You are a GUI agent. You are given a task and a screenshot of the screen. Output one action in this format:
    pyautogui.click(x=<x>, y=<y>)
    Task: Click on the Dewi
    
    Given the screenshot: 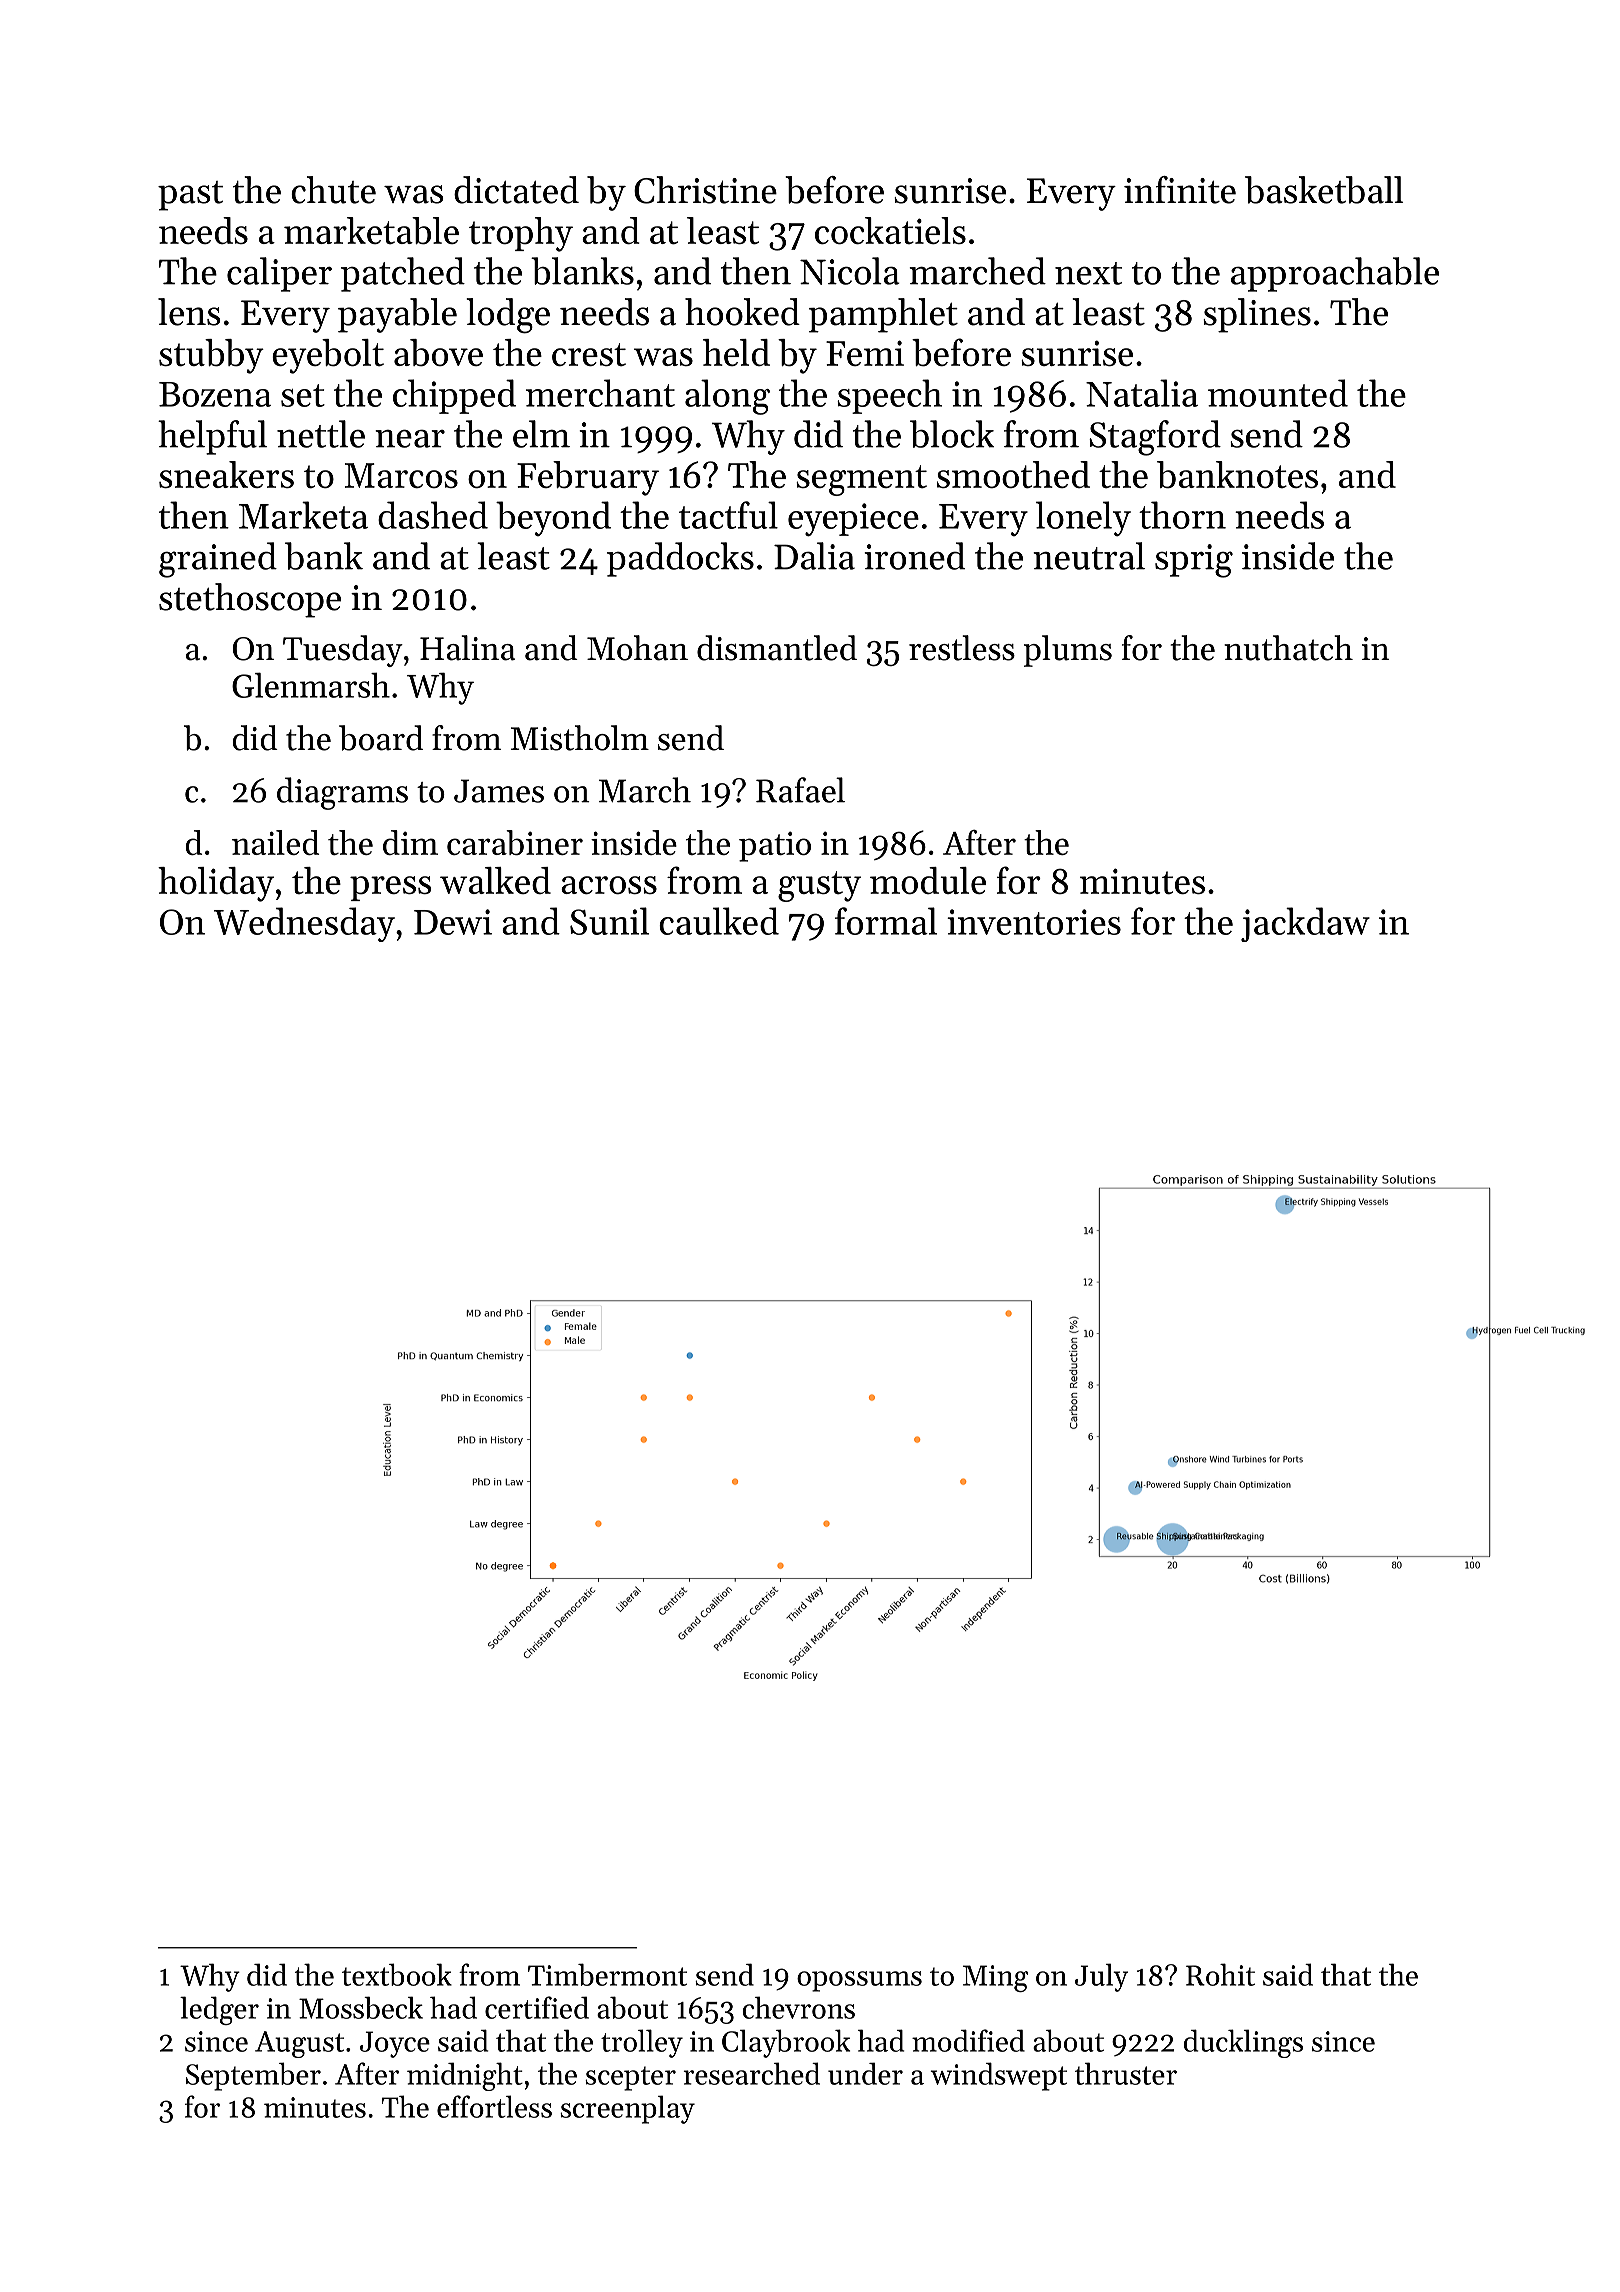 What is the action you would take?
    pyautogui.click(x=453, y=922)
